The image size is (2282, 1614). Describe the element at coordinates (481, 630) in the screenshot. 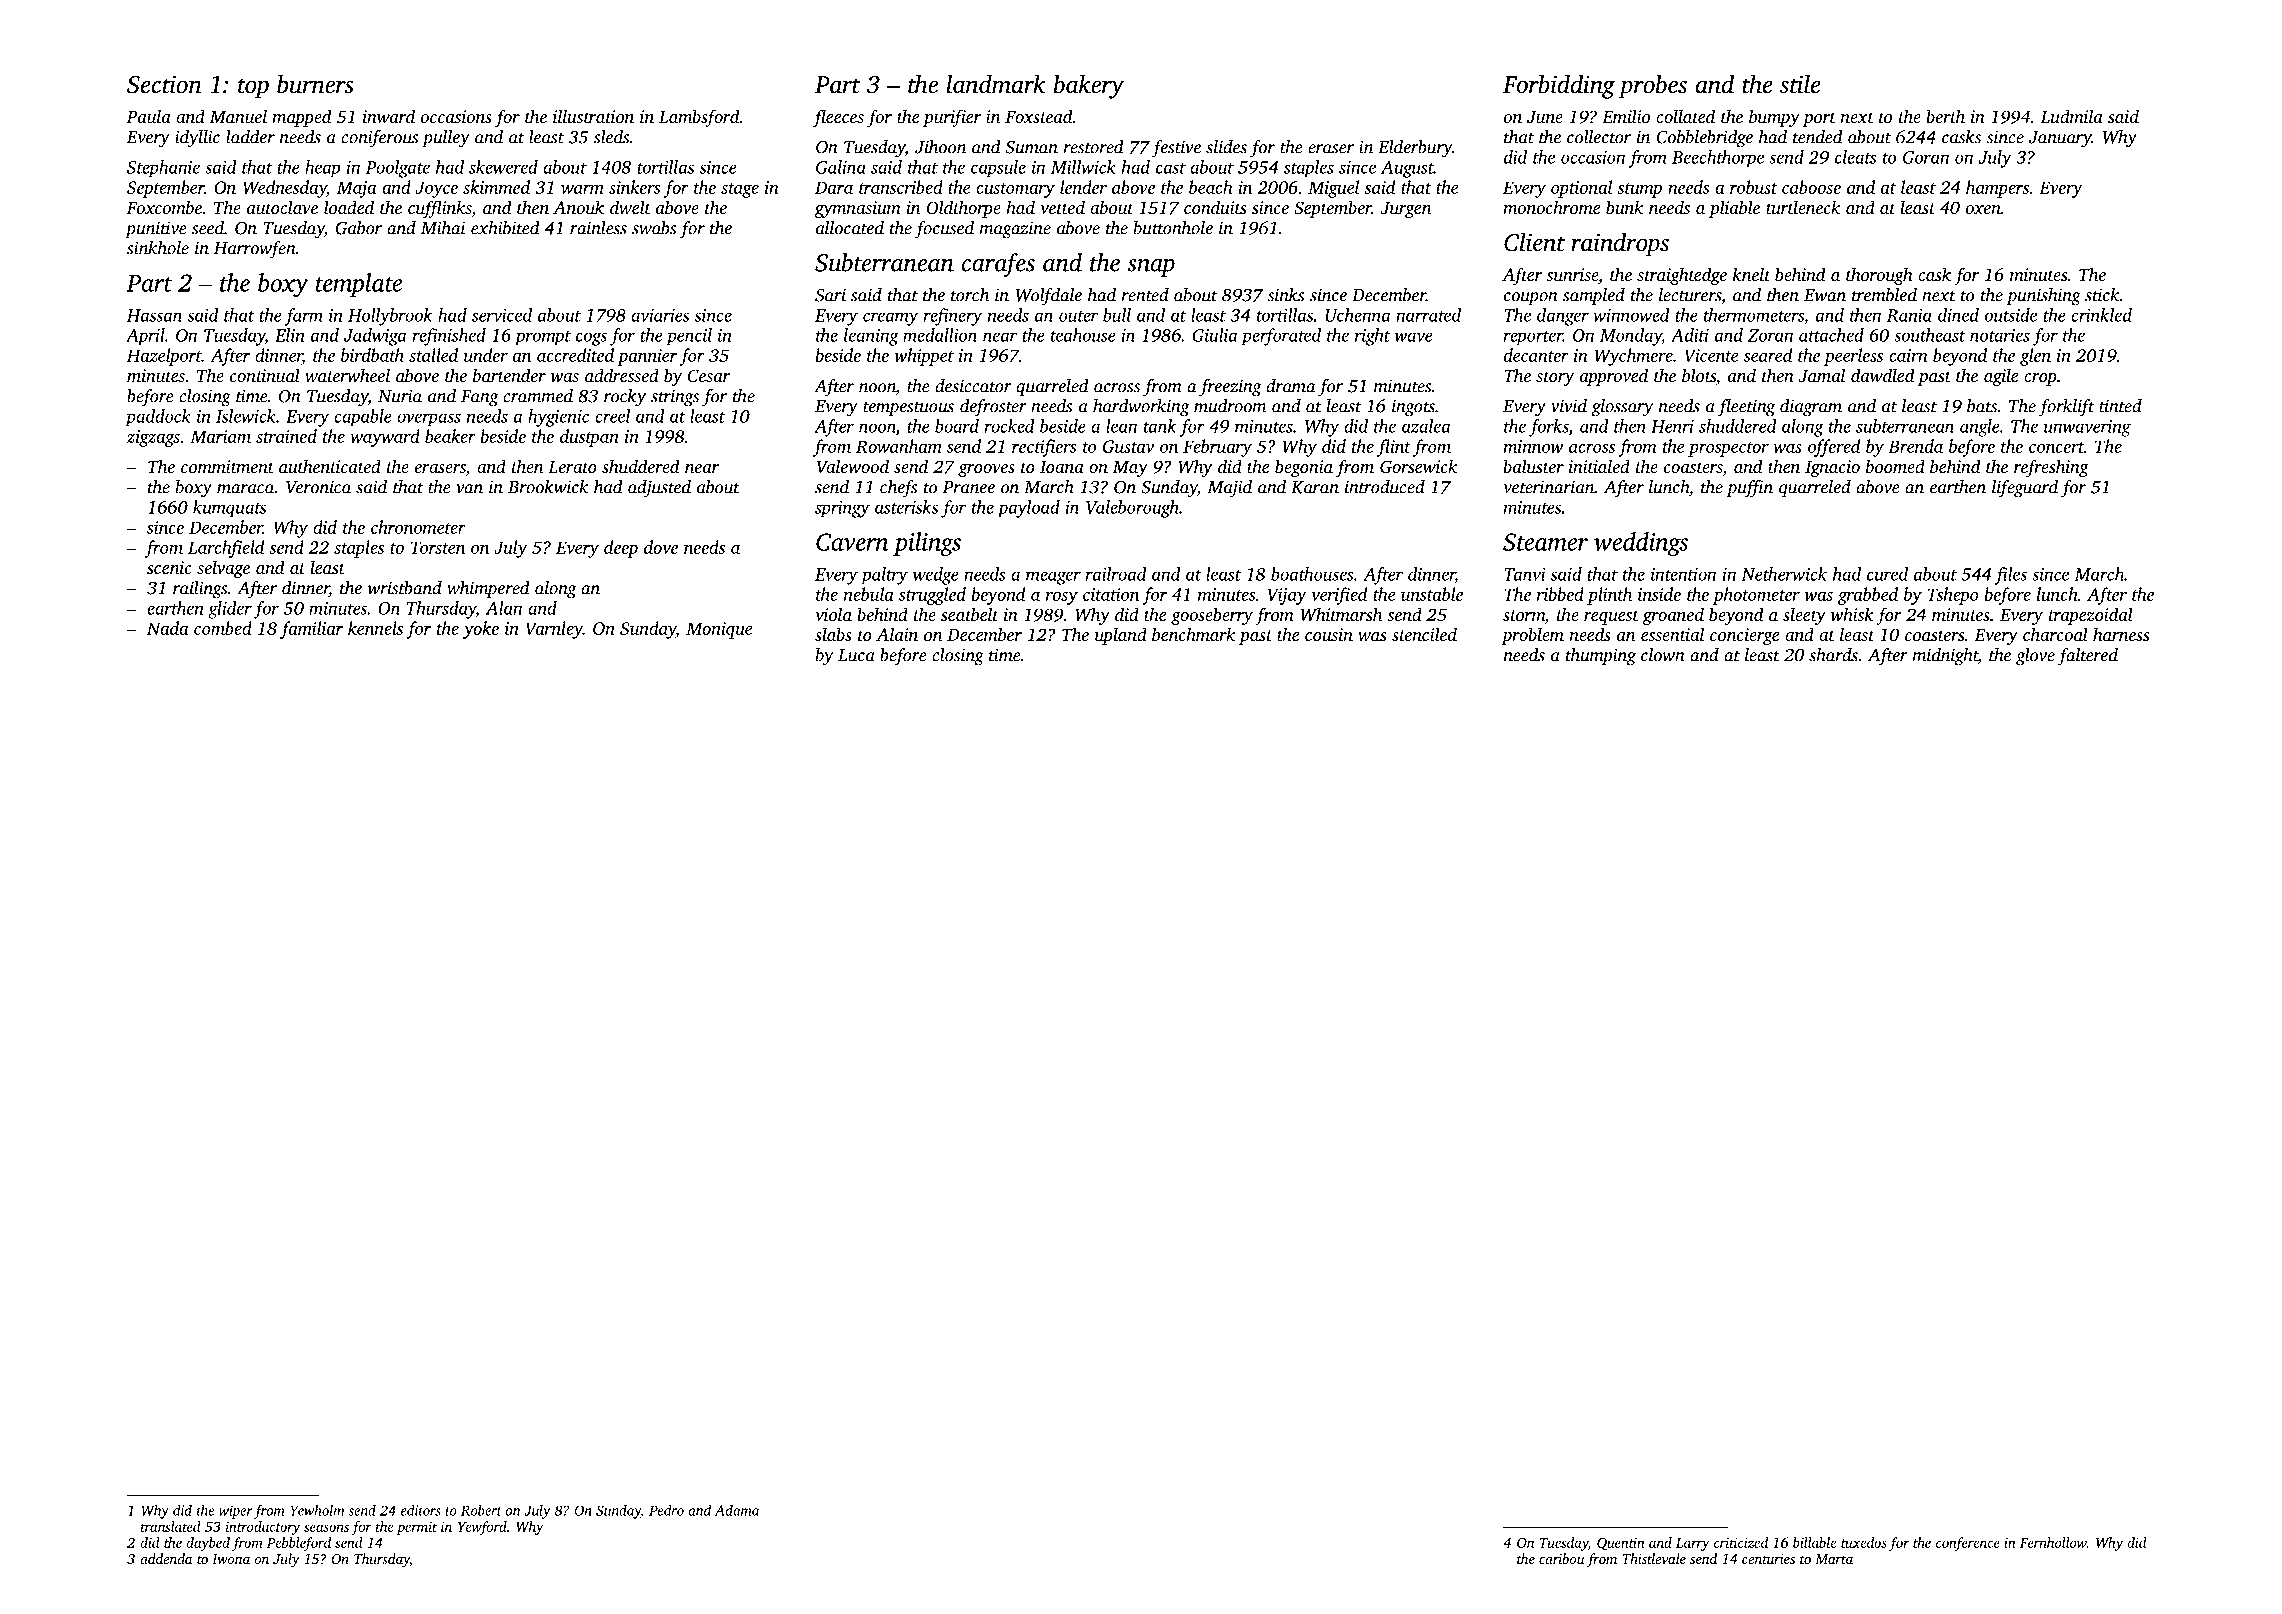

I see `yoke` at that location.
